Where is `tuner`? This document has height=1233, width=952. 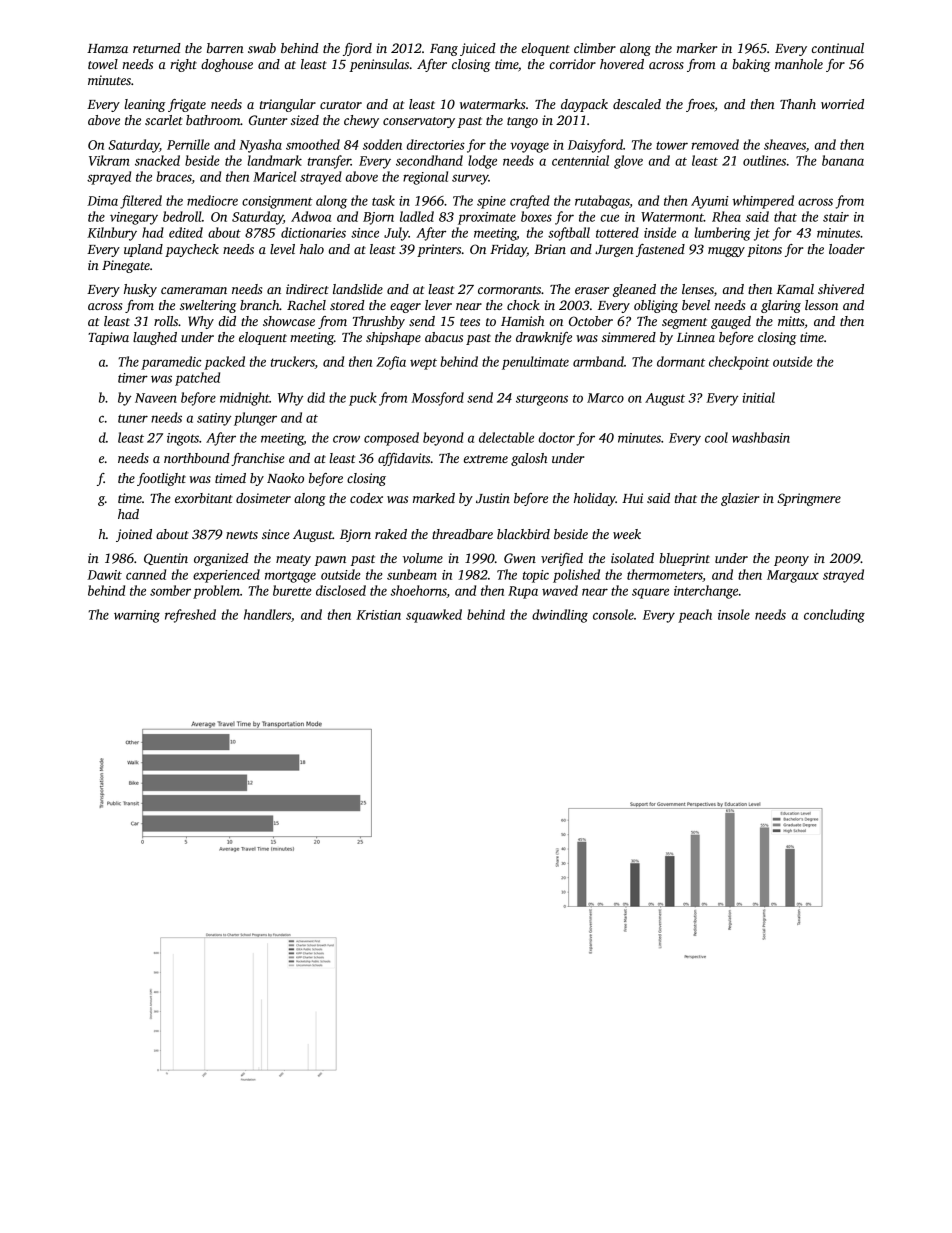 tuner is located at coordinates (133, 418).
